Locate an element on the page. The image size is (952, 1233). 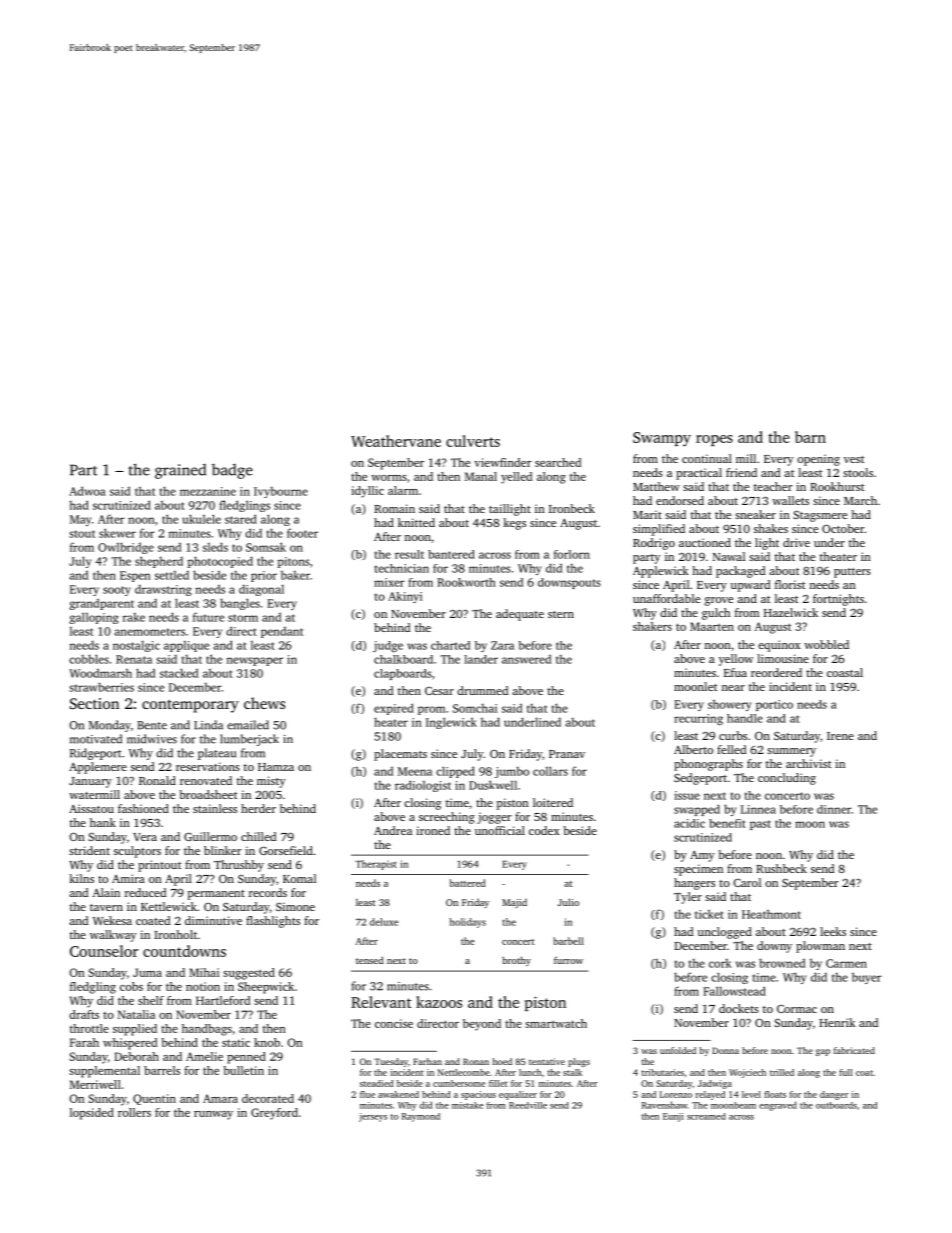
grained is located at coordinates (180, 471).
